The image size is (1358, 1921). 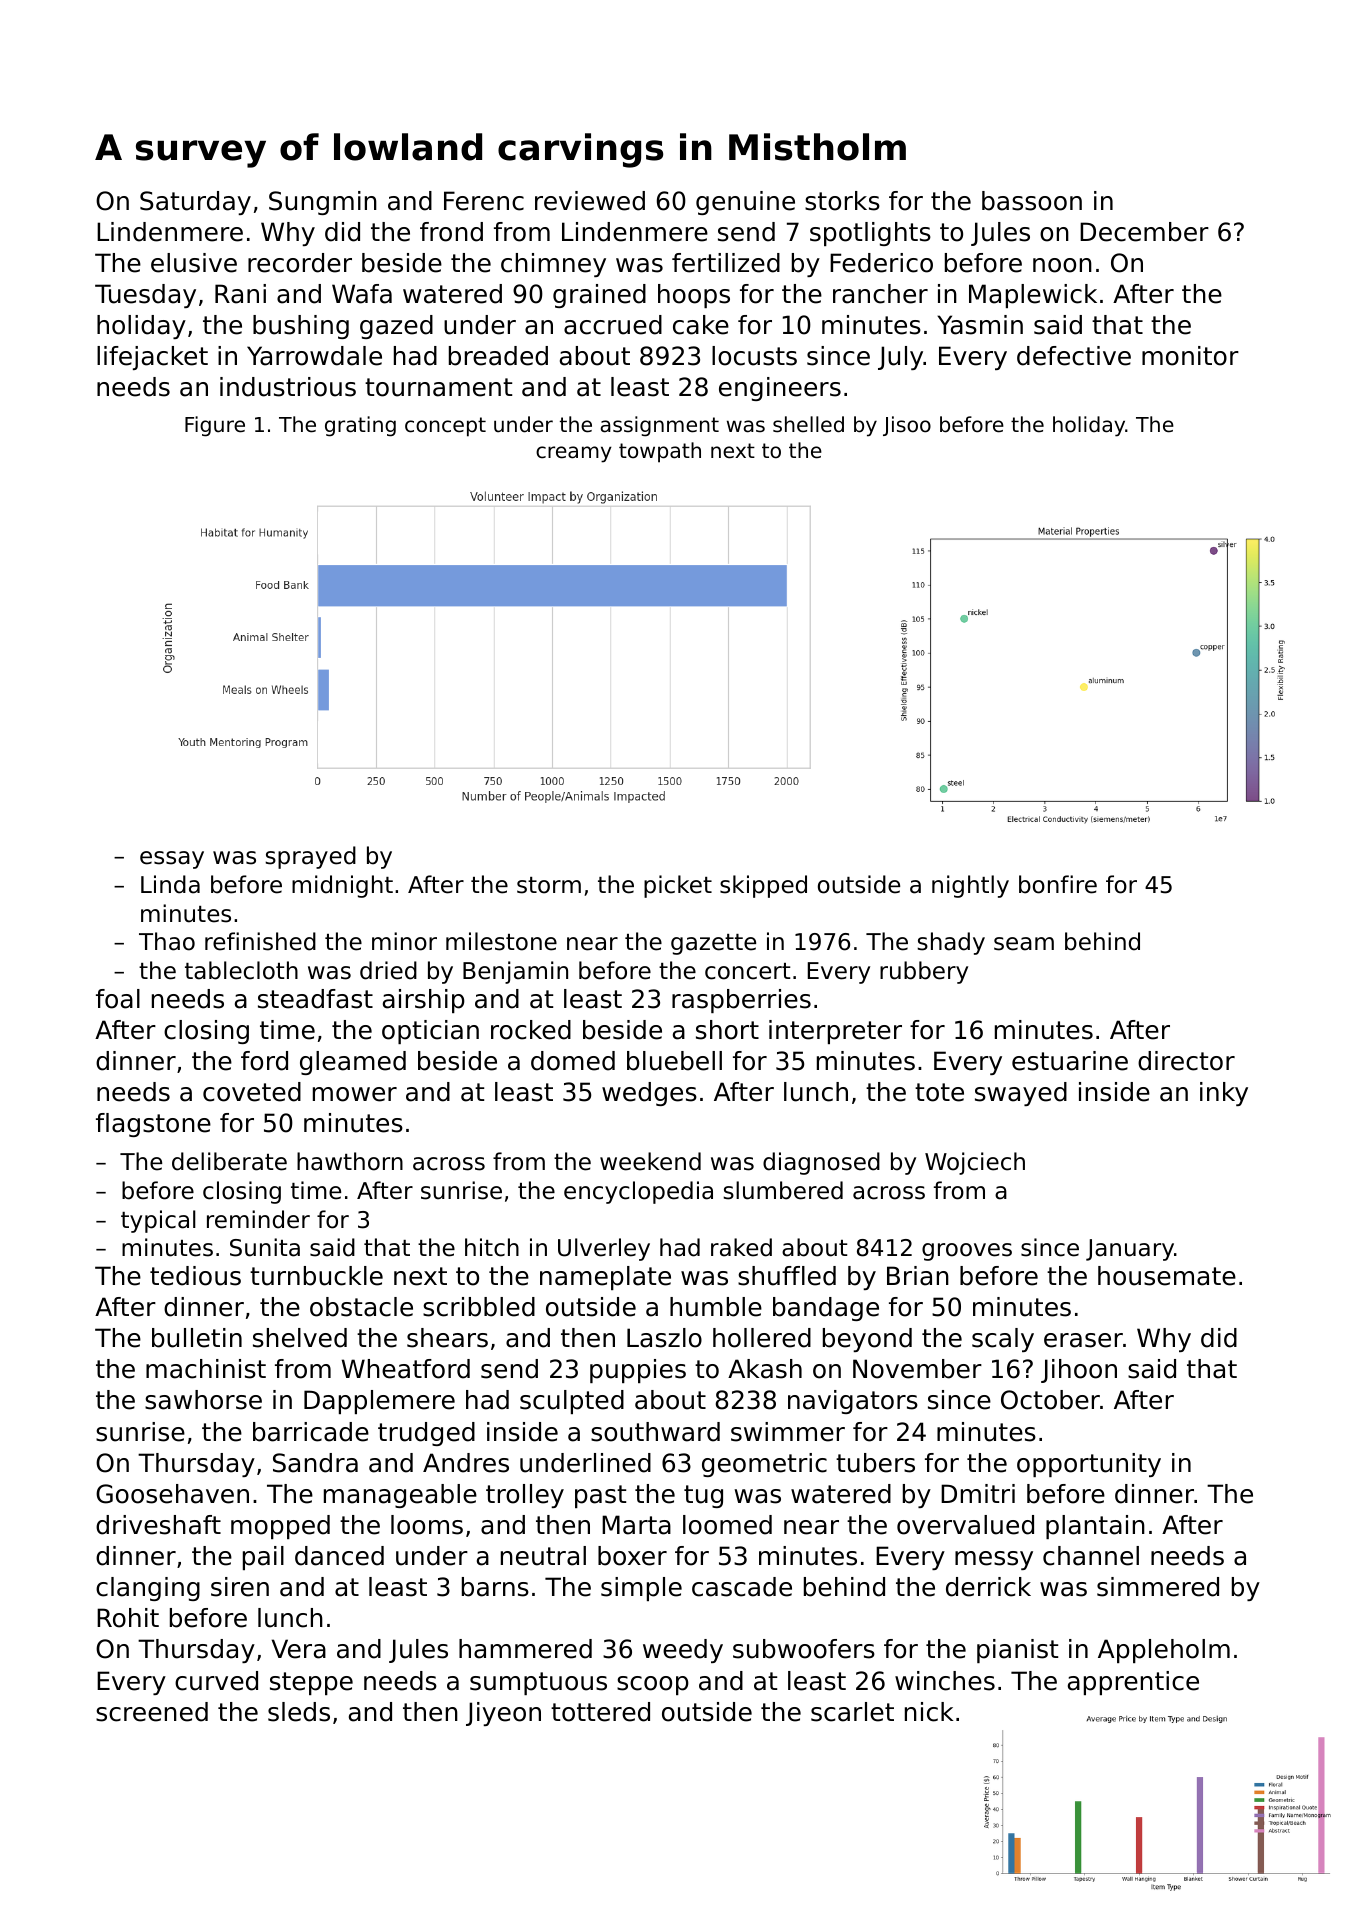 I want to click on monitor, so click(x=1190, y=356).
